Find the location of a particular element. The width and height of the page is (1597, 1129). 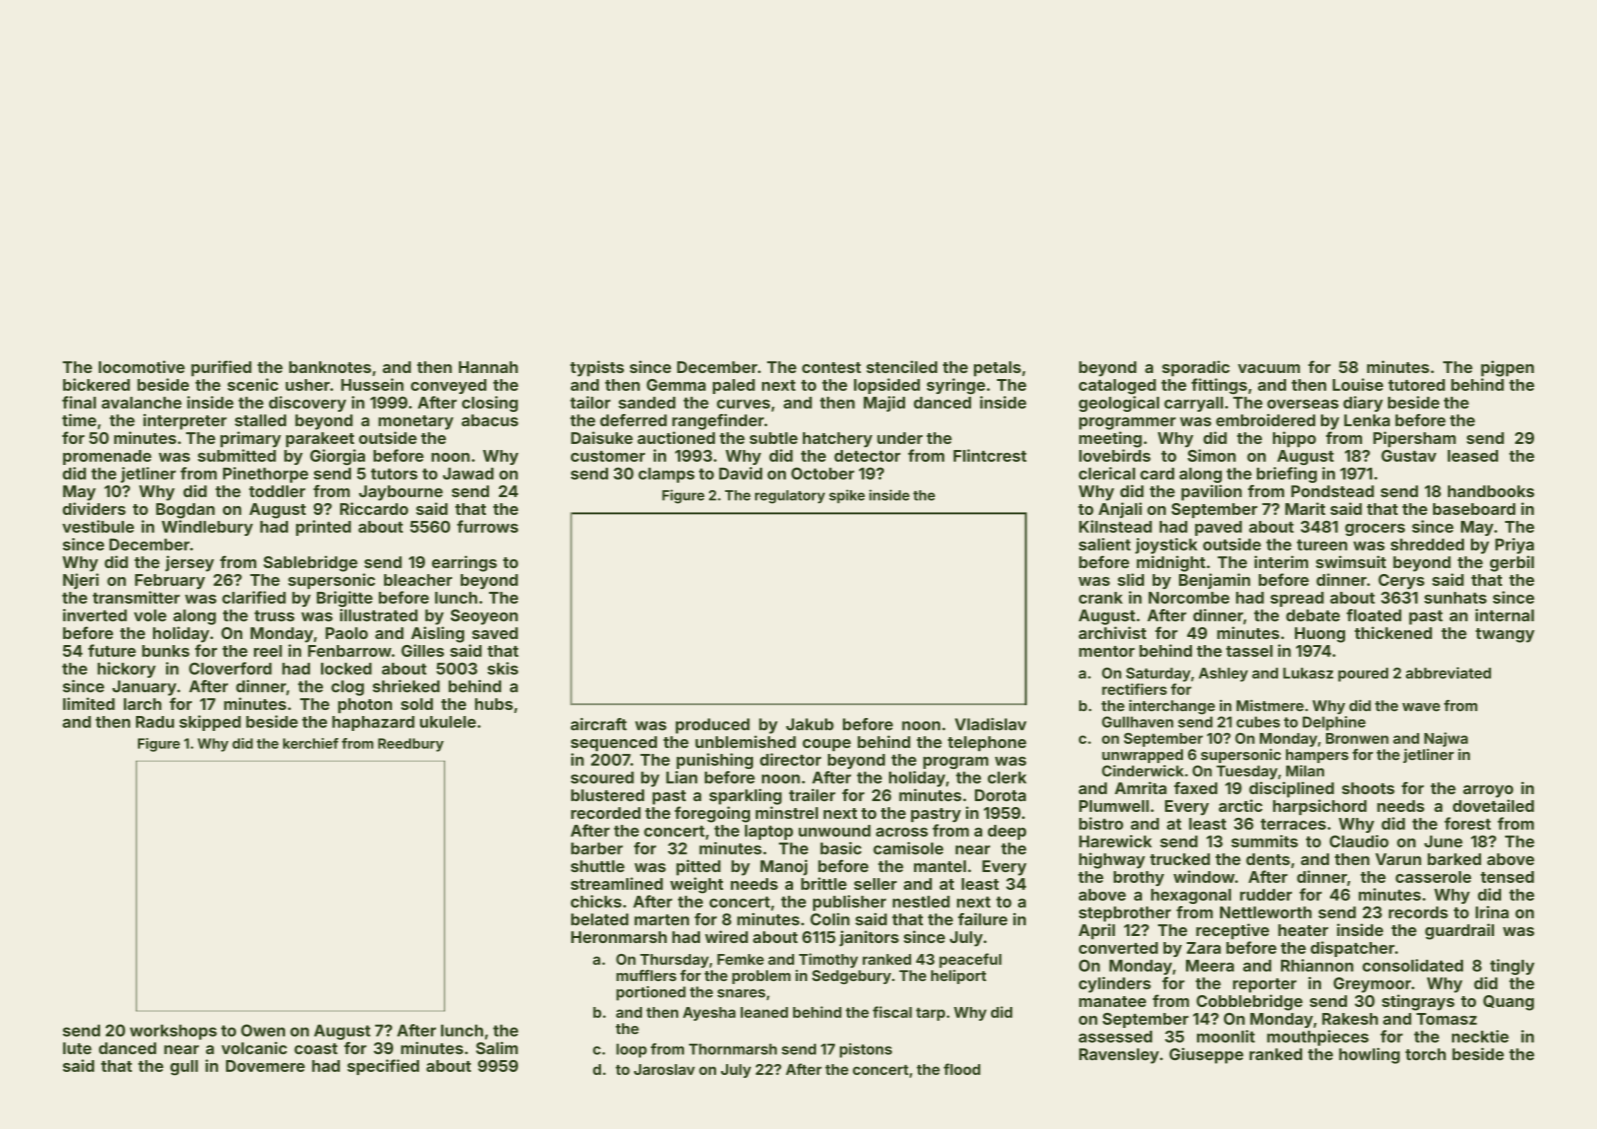

deep is located at coordinates (1007, 832).
